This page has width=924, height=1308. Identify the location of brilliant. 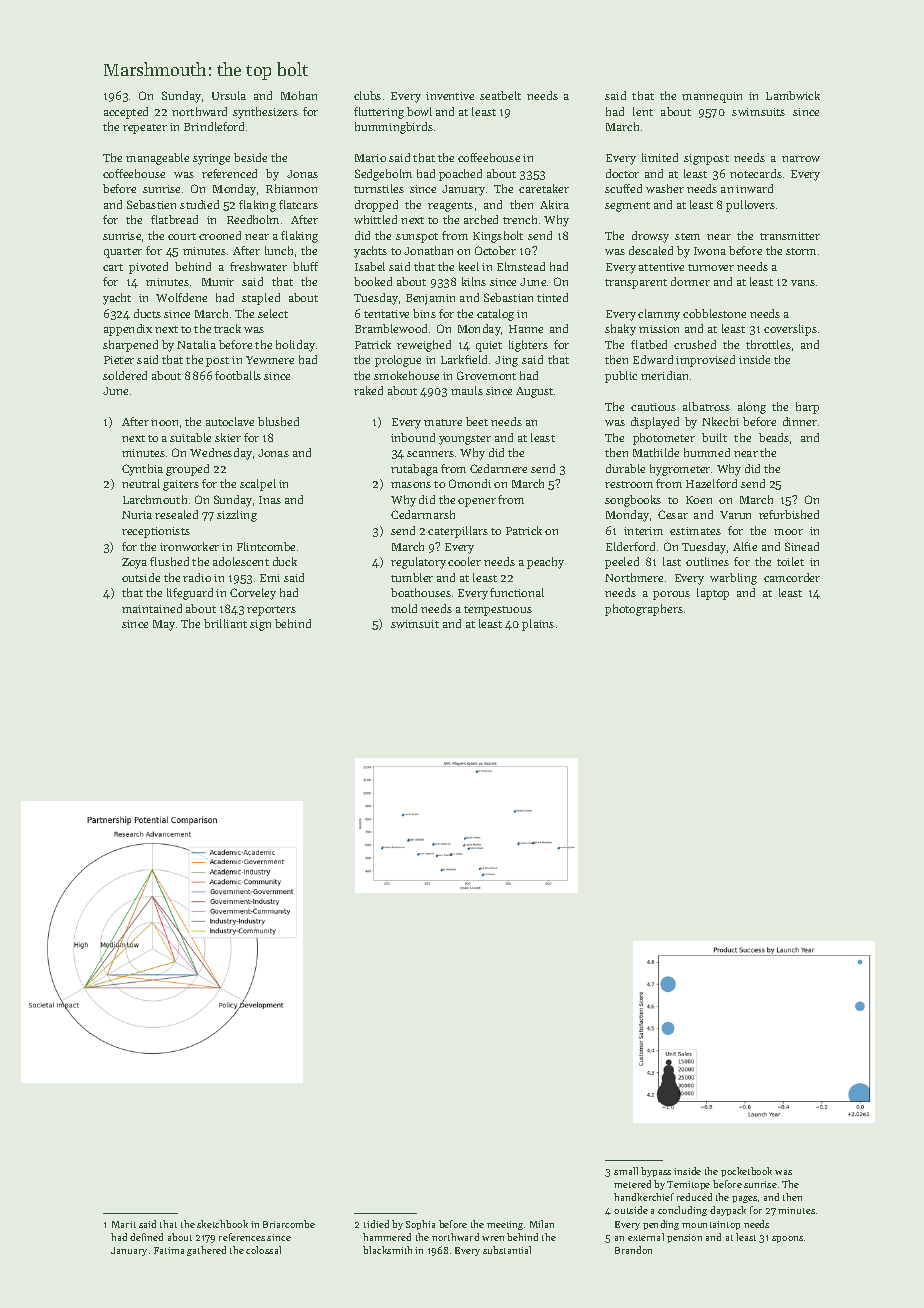
(225, 623).
